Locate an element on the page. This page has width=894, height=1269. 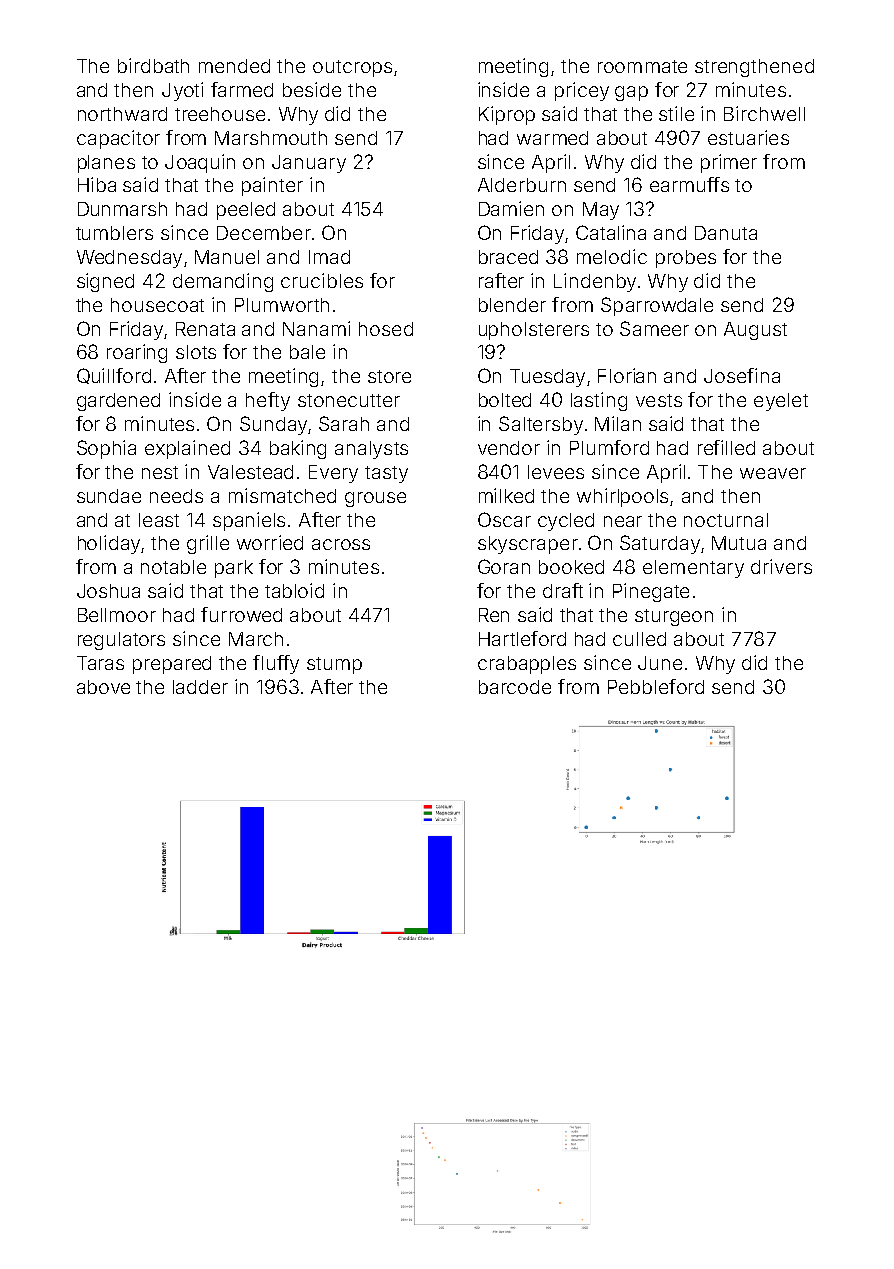
Hiba is located at coordinates (97, 184).
